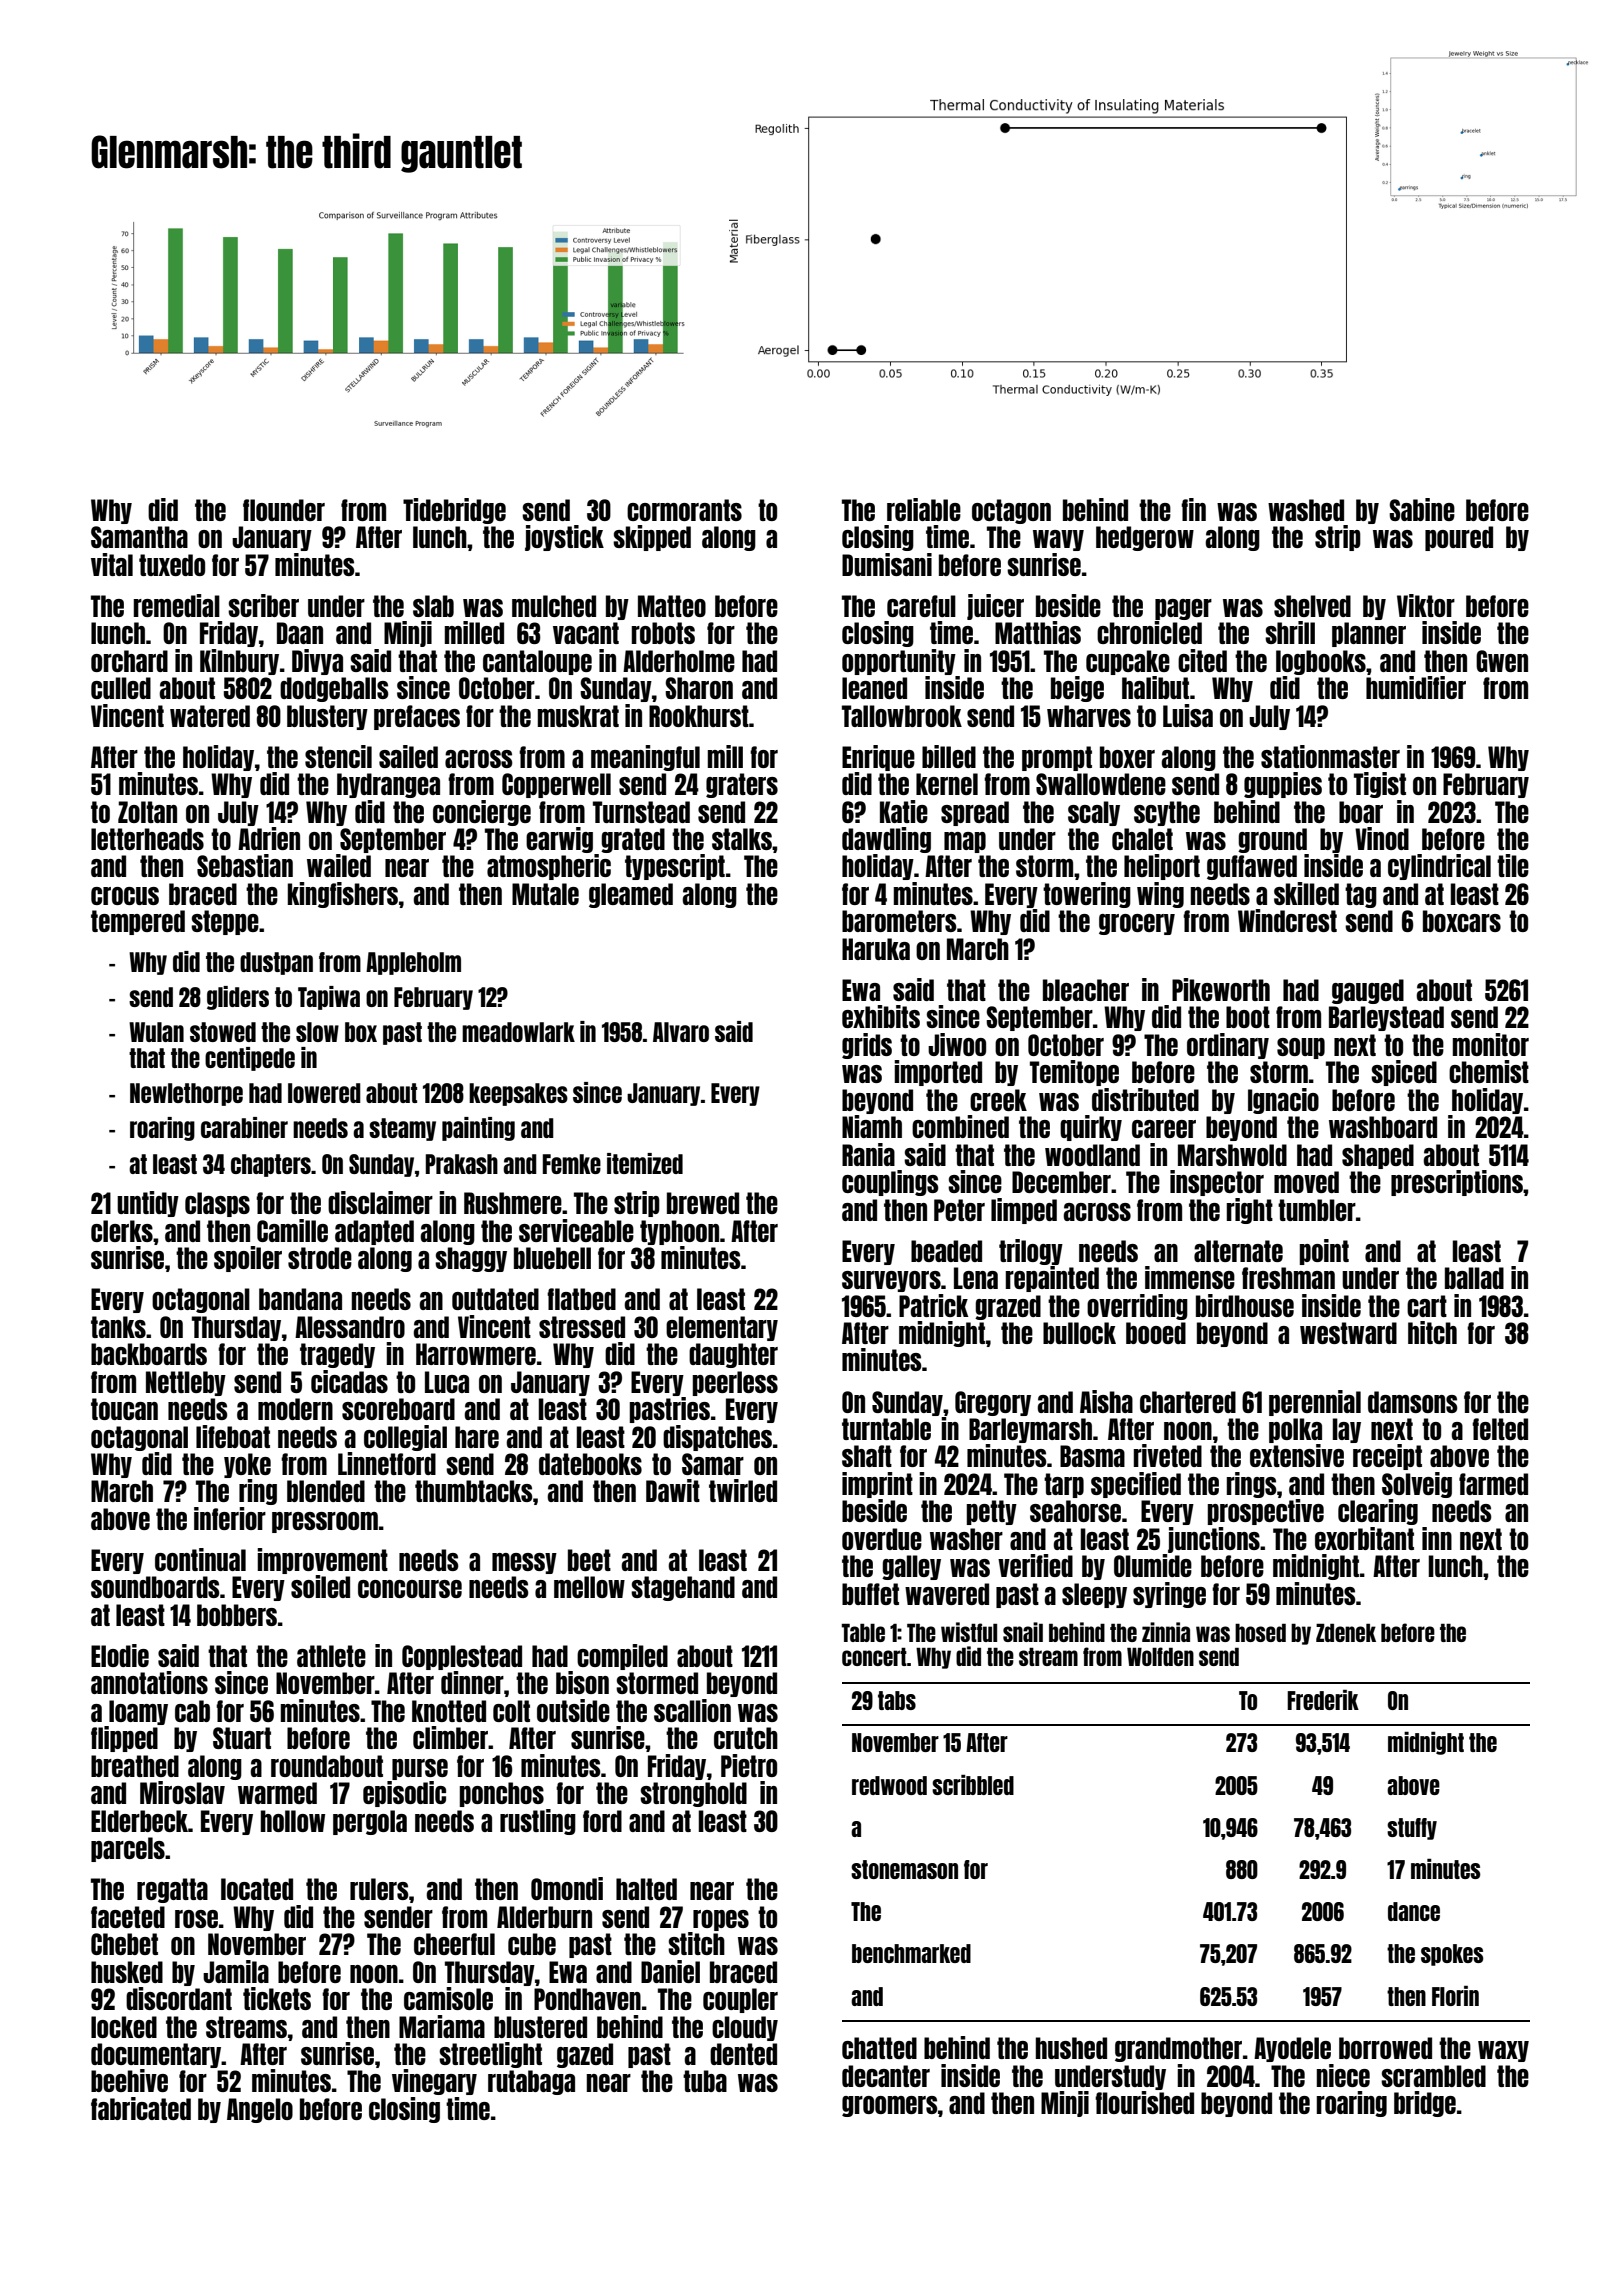 This page has height=2292, width=1620. I want to click on clerks, so click(122, 1231).
